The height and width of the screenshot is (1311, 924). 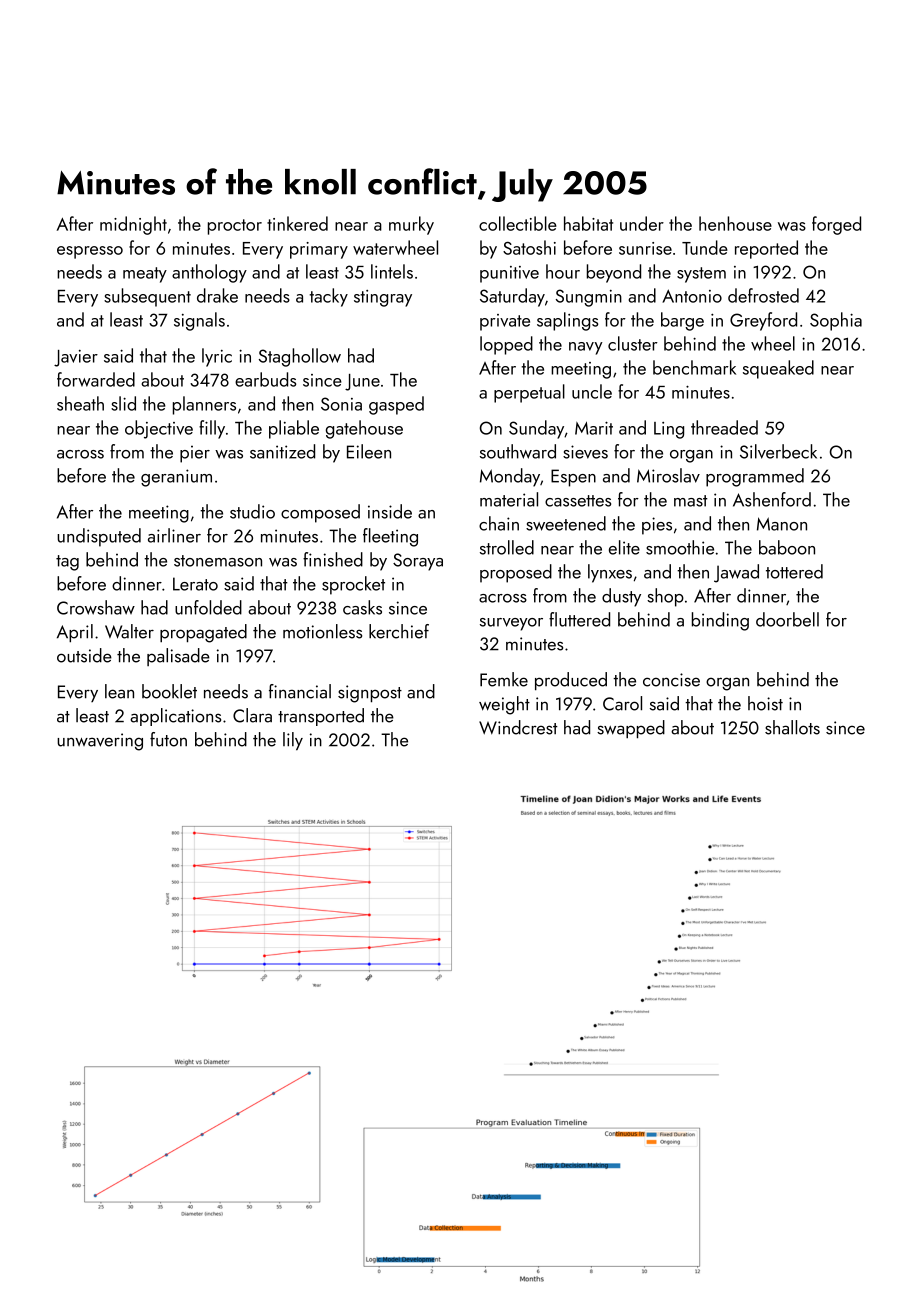 What do you see at coordinates (282, 451) in the screenshot?
I see `sanitized` at bounding box center [282, 451].
